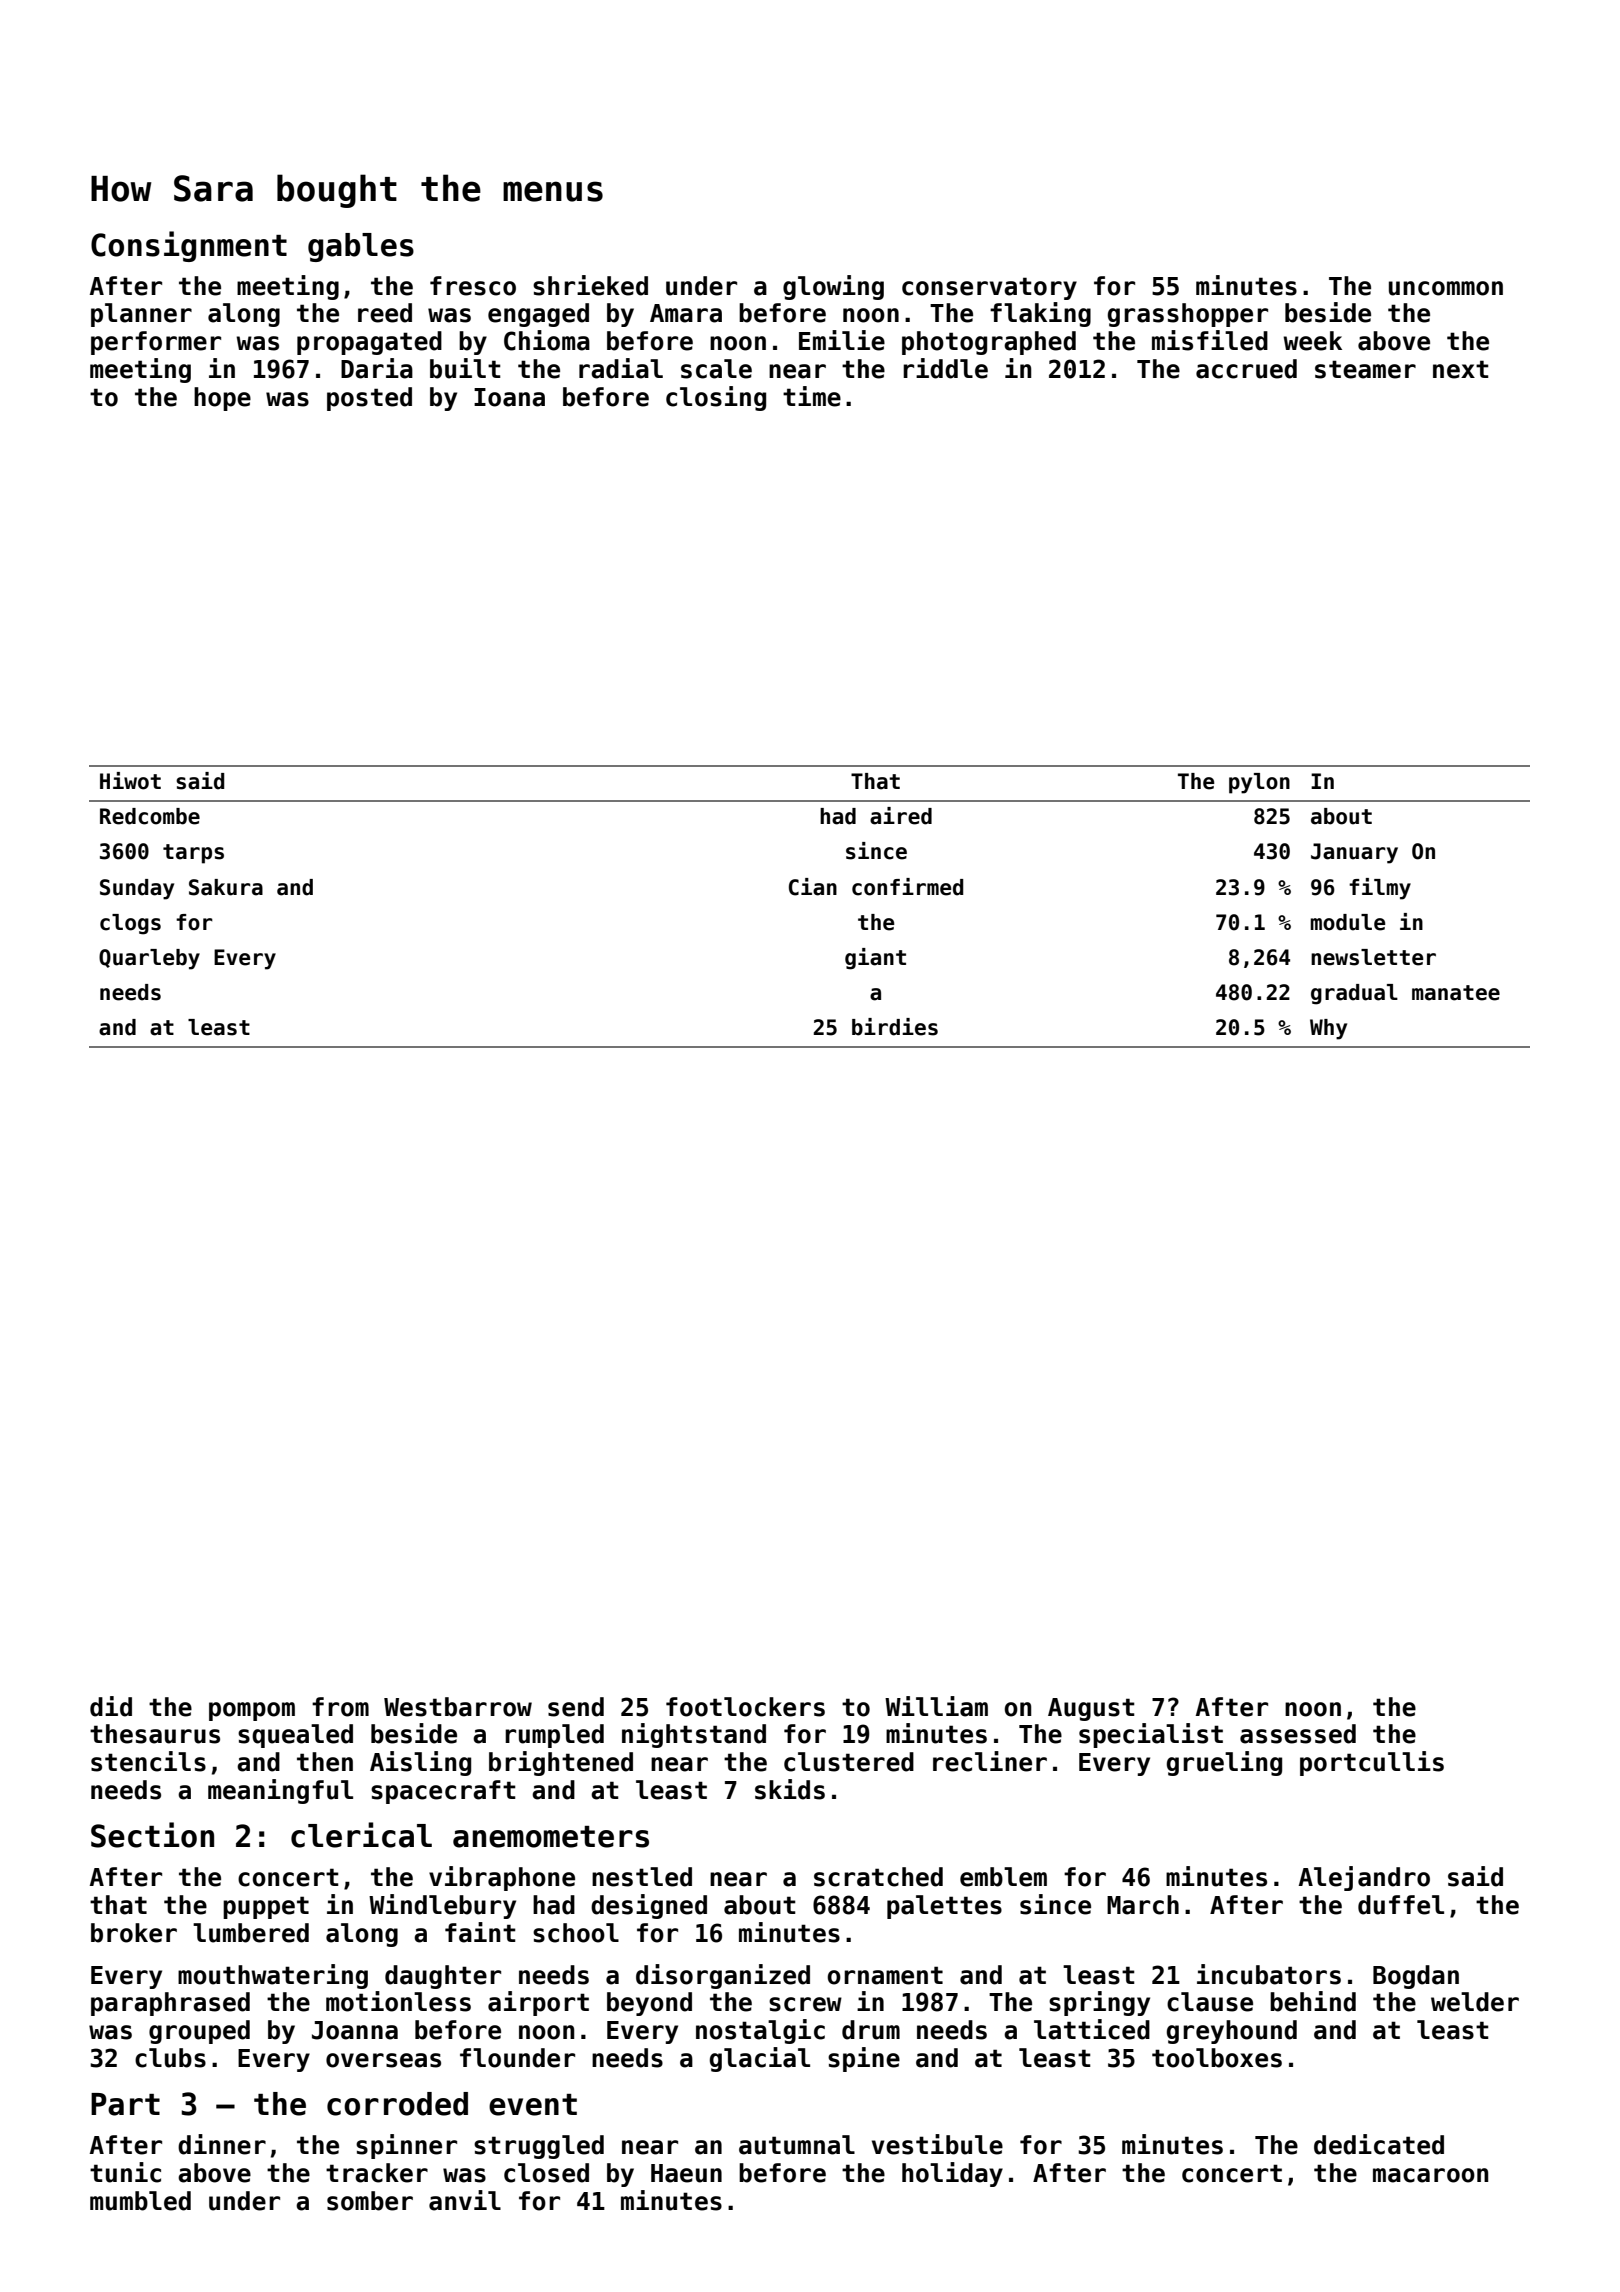 This screenshot has width=1620, height=2292. I want to click on footlockers, so click(745, 1707).
